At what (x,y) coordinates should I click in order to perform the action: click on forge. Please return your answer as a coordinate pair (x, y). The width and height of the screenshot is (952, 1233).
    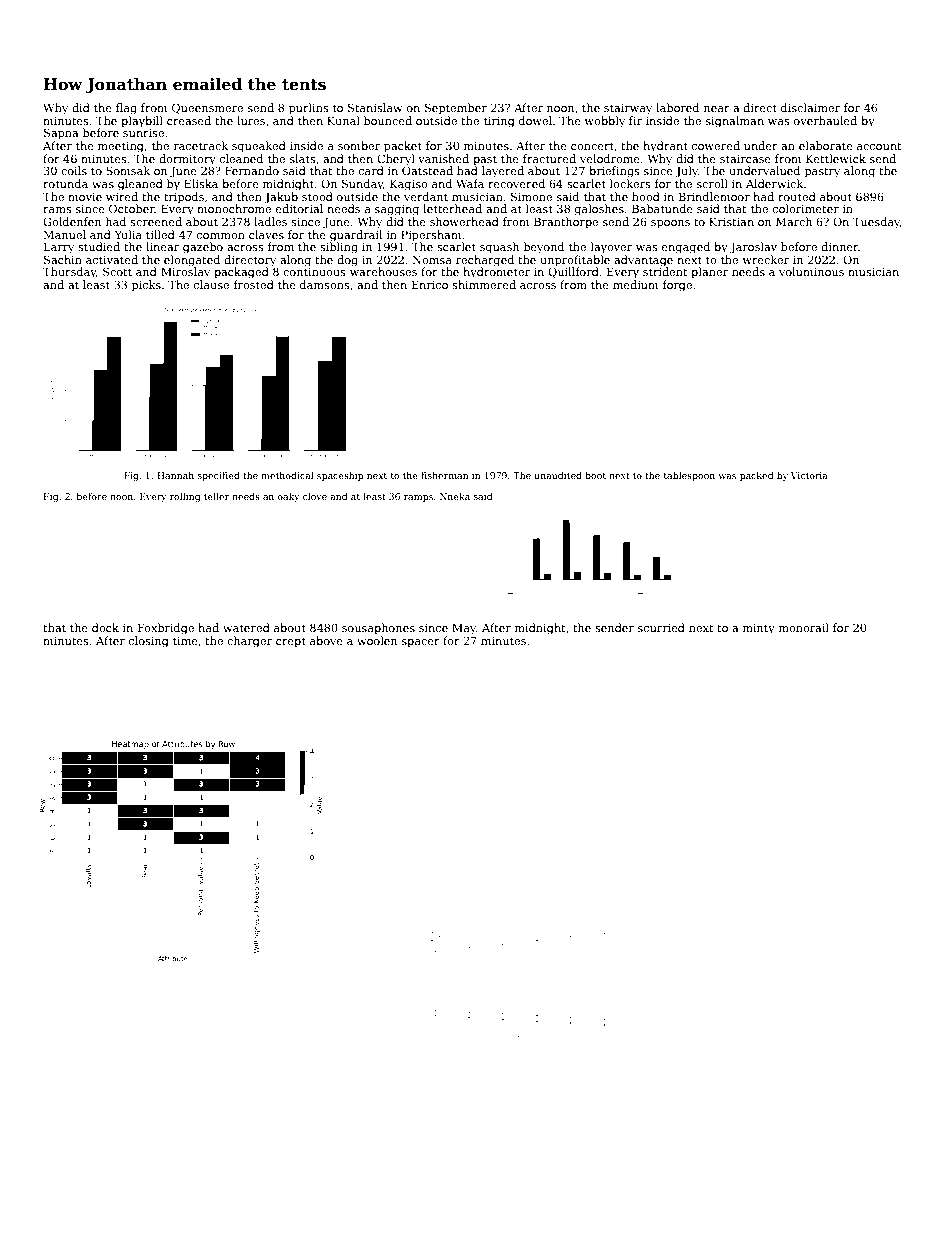
    Looking at the image, I should click on (677, 286).
